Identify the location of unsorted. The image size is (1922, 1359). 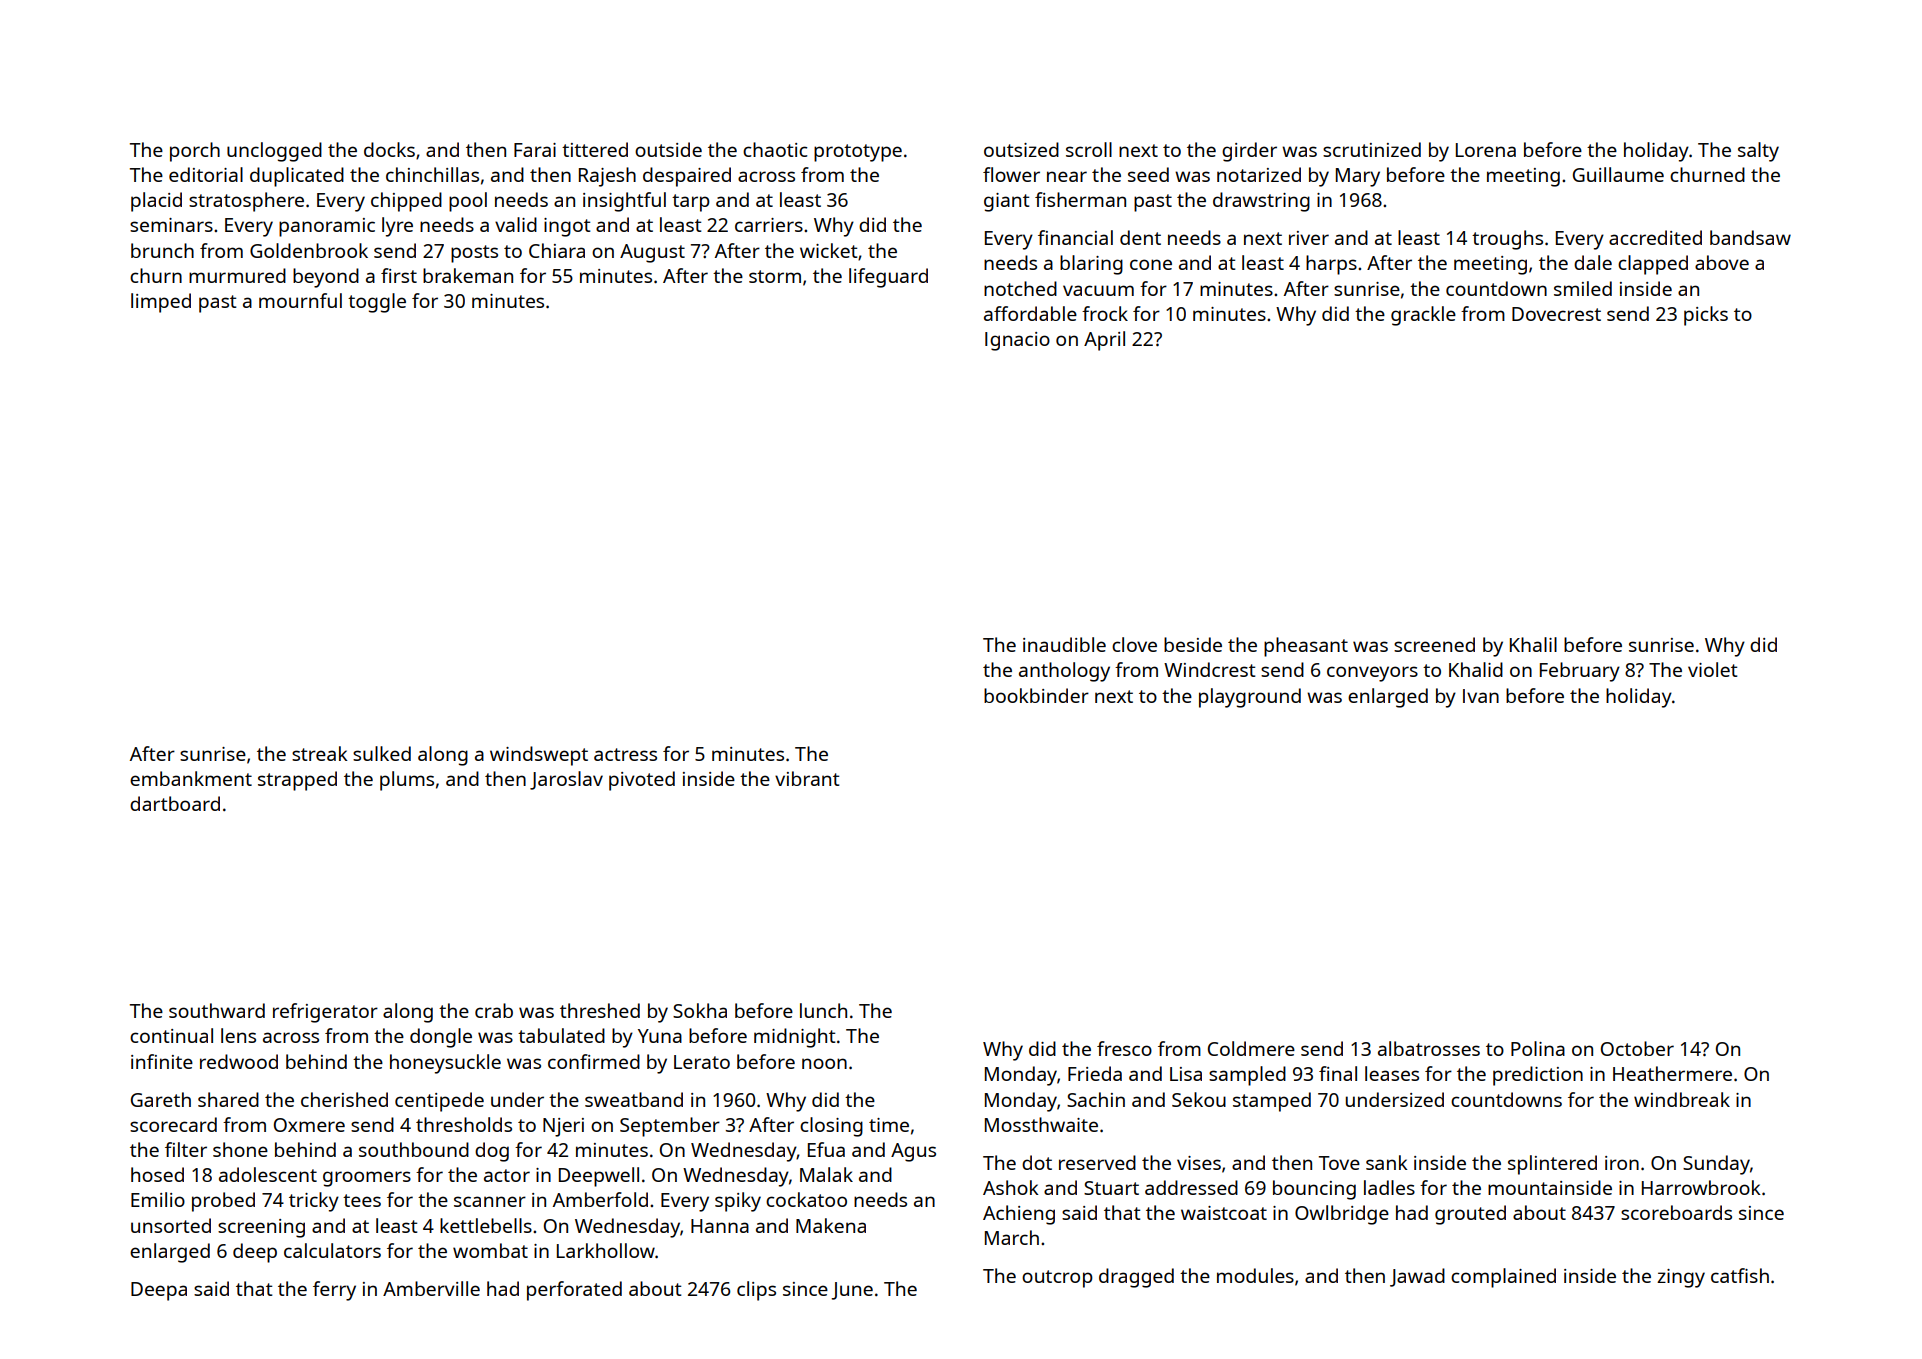
(171, 1225).
